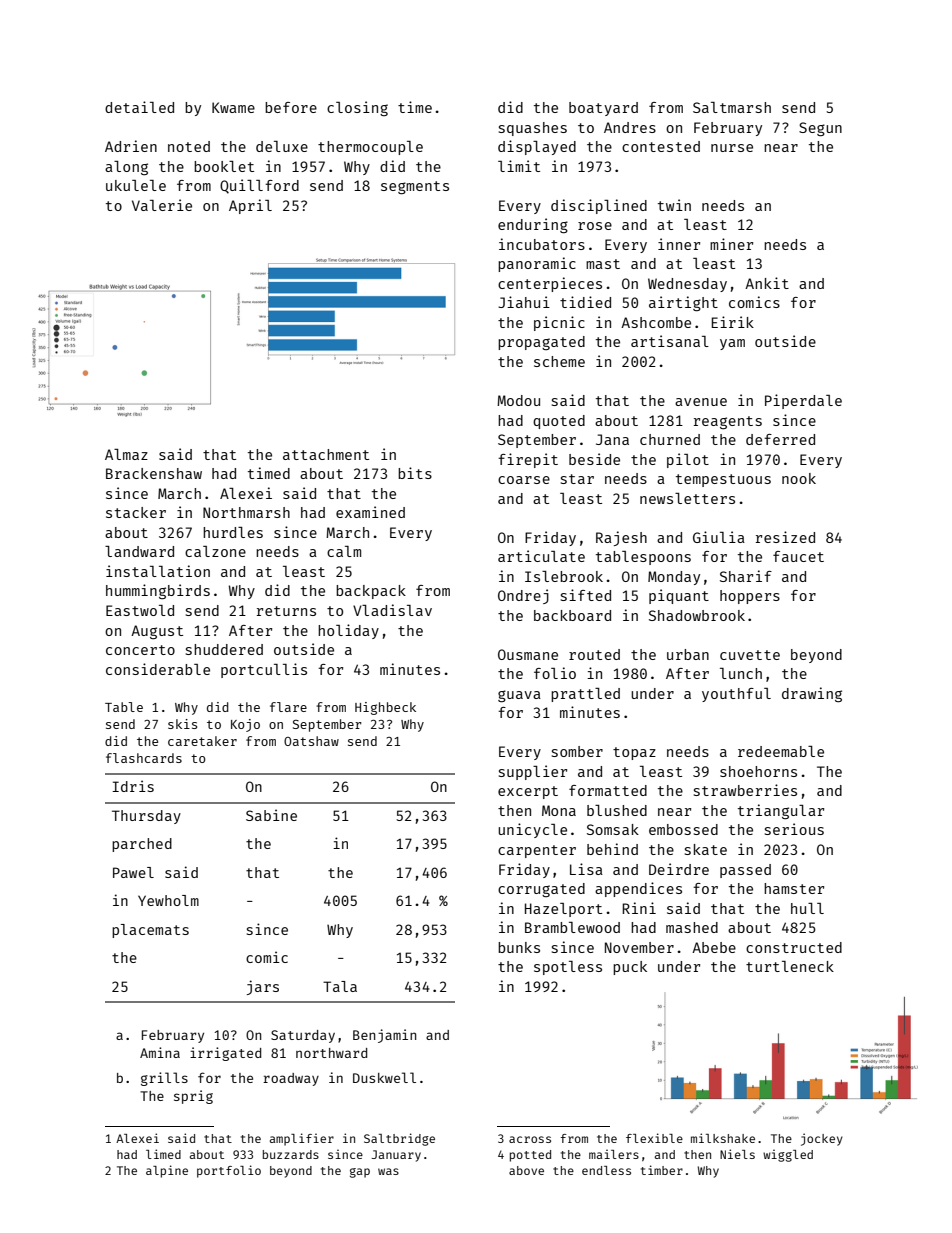 The height and width of the screenshot is (1233, 952). What do you see at coordinates (139, 107) in the screenshot?
I see `detailed` at bounding box center [139, 107].
